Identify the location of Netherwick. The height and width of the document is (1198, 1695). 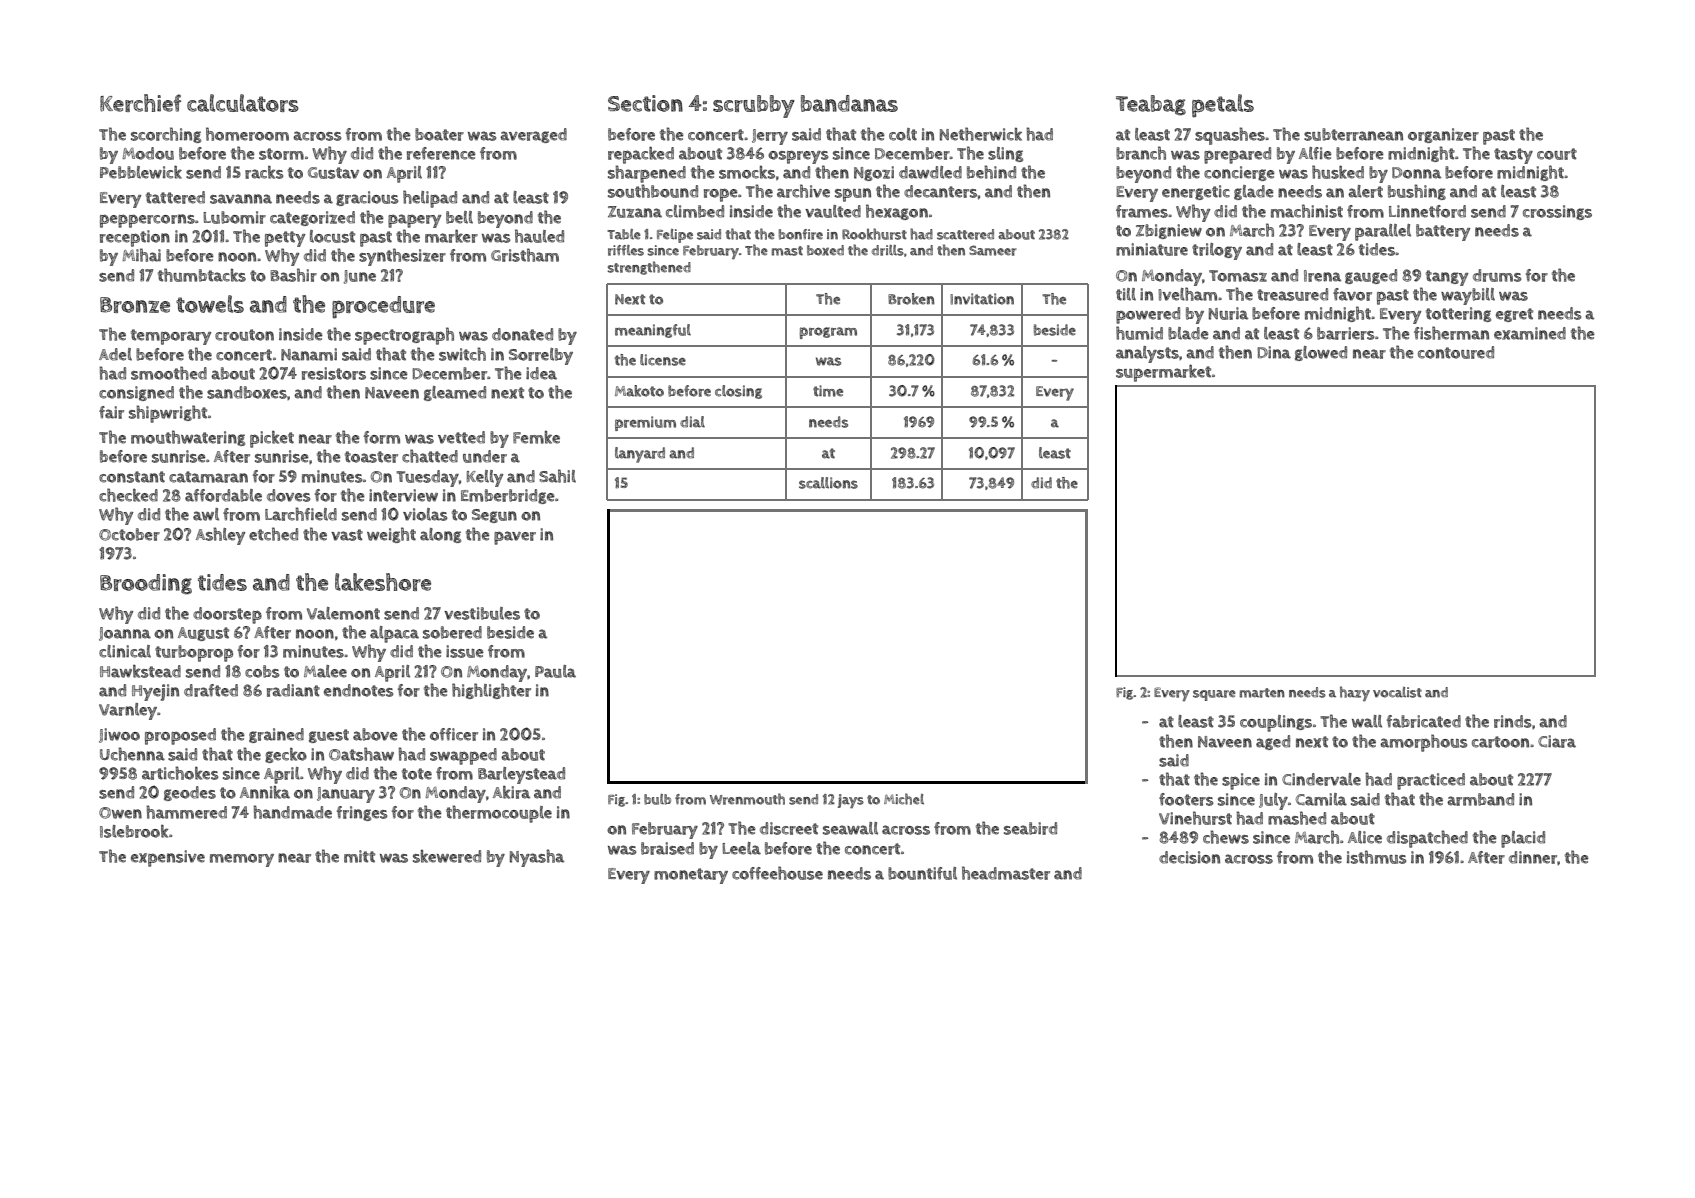
(981, 134).
